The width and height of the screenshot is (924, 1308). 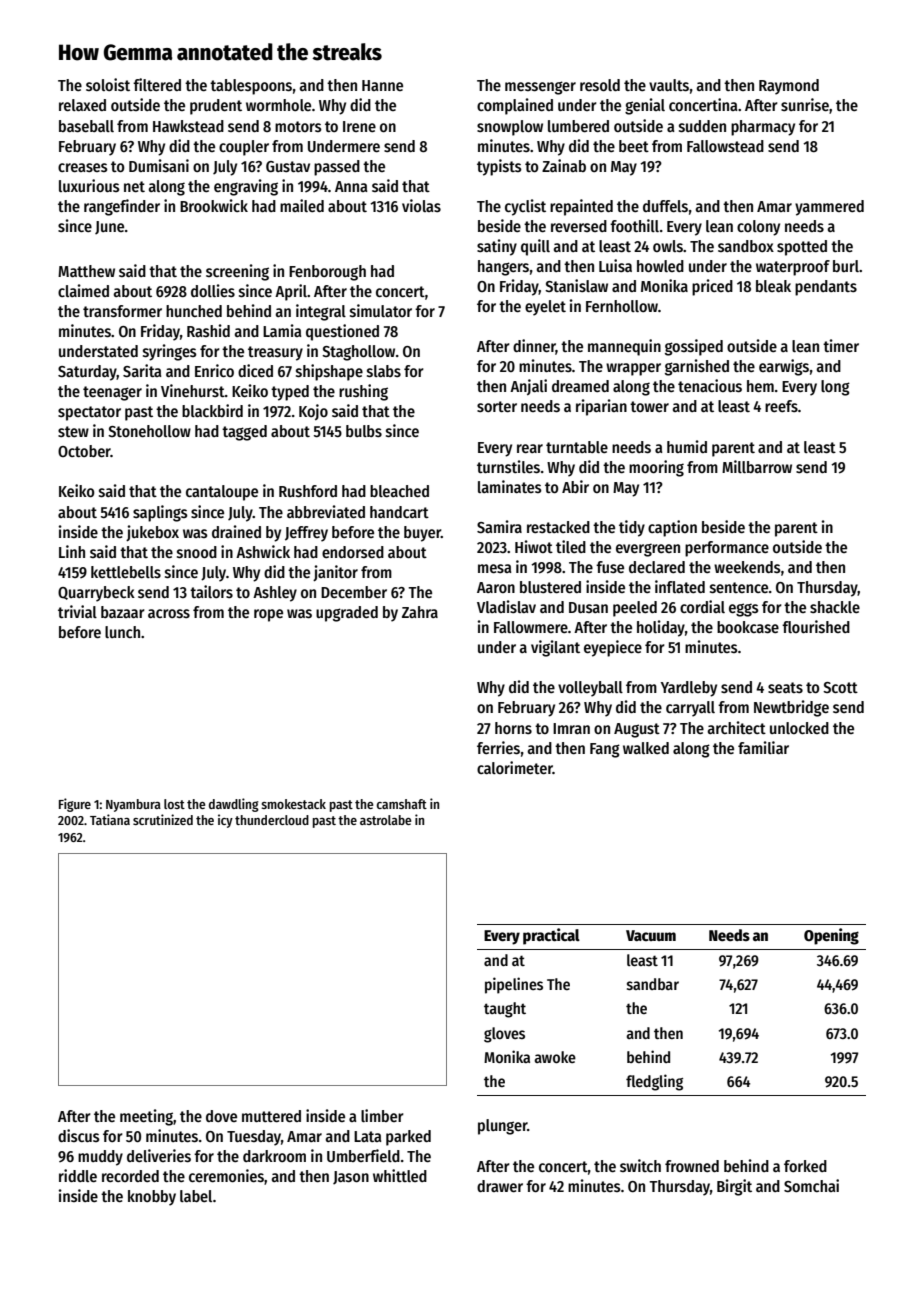 I want to click on handcart, so click(x=399, y=512).
